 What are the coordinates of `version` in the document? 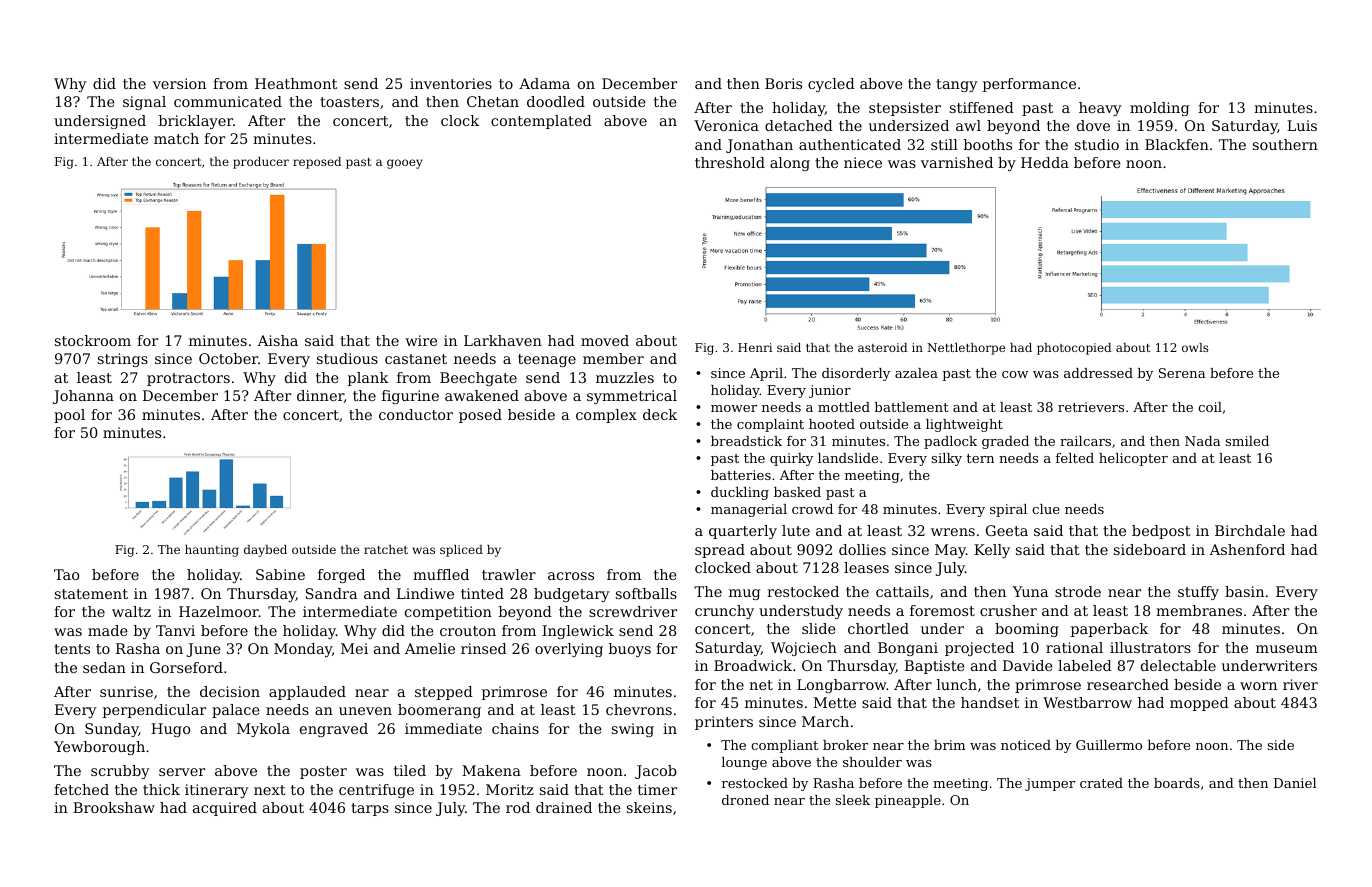 It's located at (179, 83).
